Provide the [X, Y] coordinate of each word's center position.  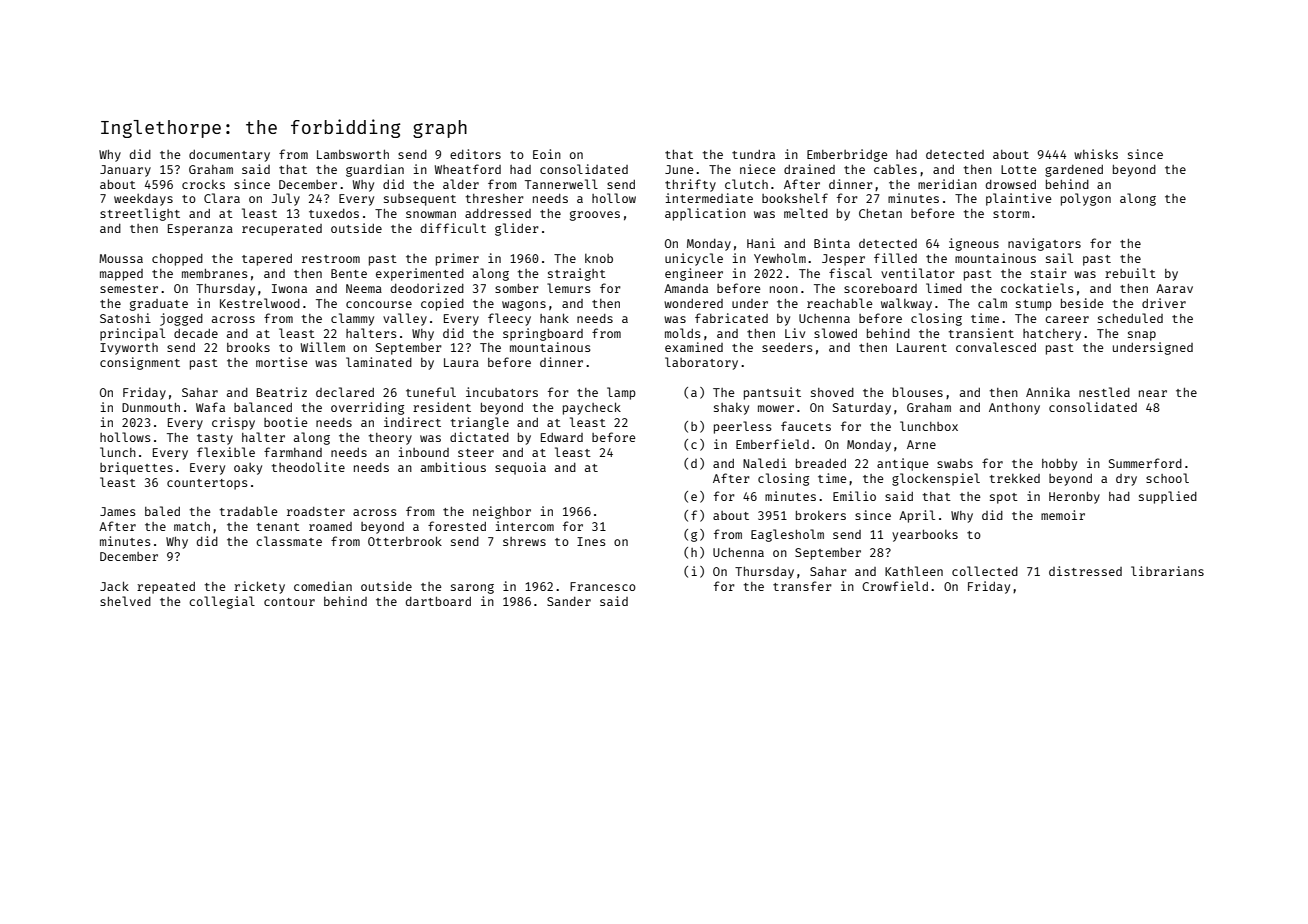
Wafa [210, 407]
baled [162, 511]
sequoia [520, 468]
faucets [806, 426]
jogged [181, 319]
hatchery [1052, 335]
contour [289, 602]
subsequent [420, 200]
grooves [595, 216]
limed [944, 288]
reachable [840, 303]
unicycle [694, 259]
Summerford [1145, 463]
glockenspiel [936, 479]
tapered [267, 260]
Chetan [880, 213]
